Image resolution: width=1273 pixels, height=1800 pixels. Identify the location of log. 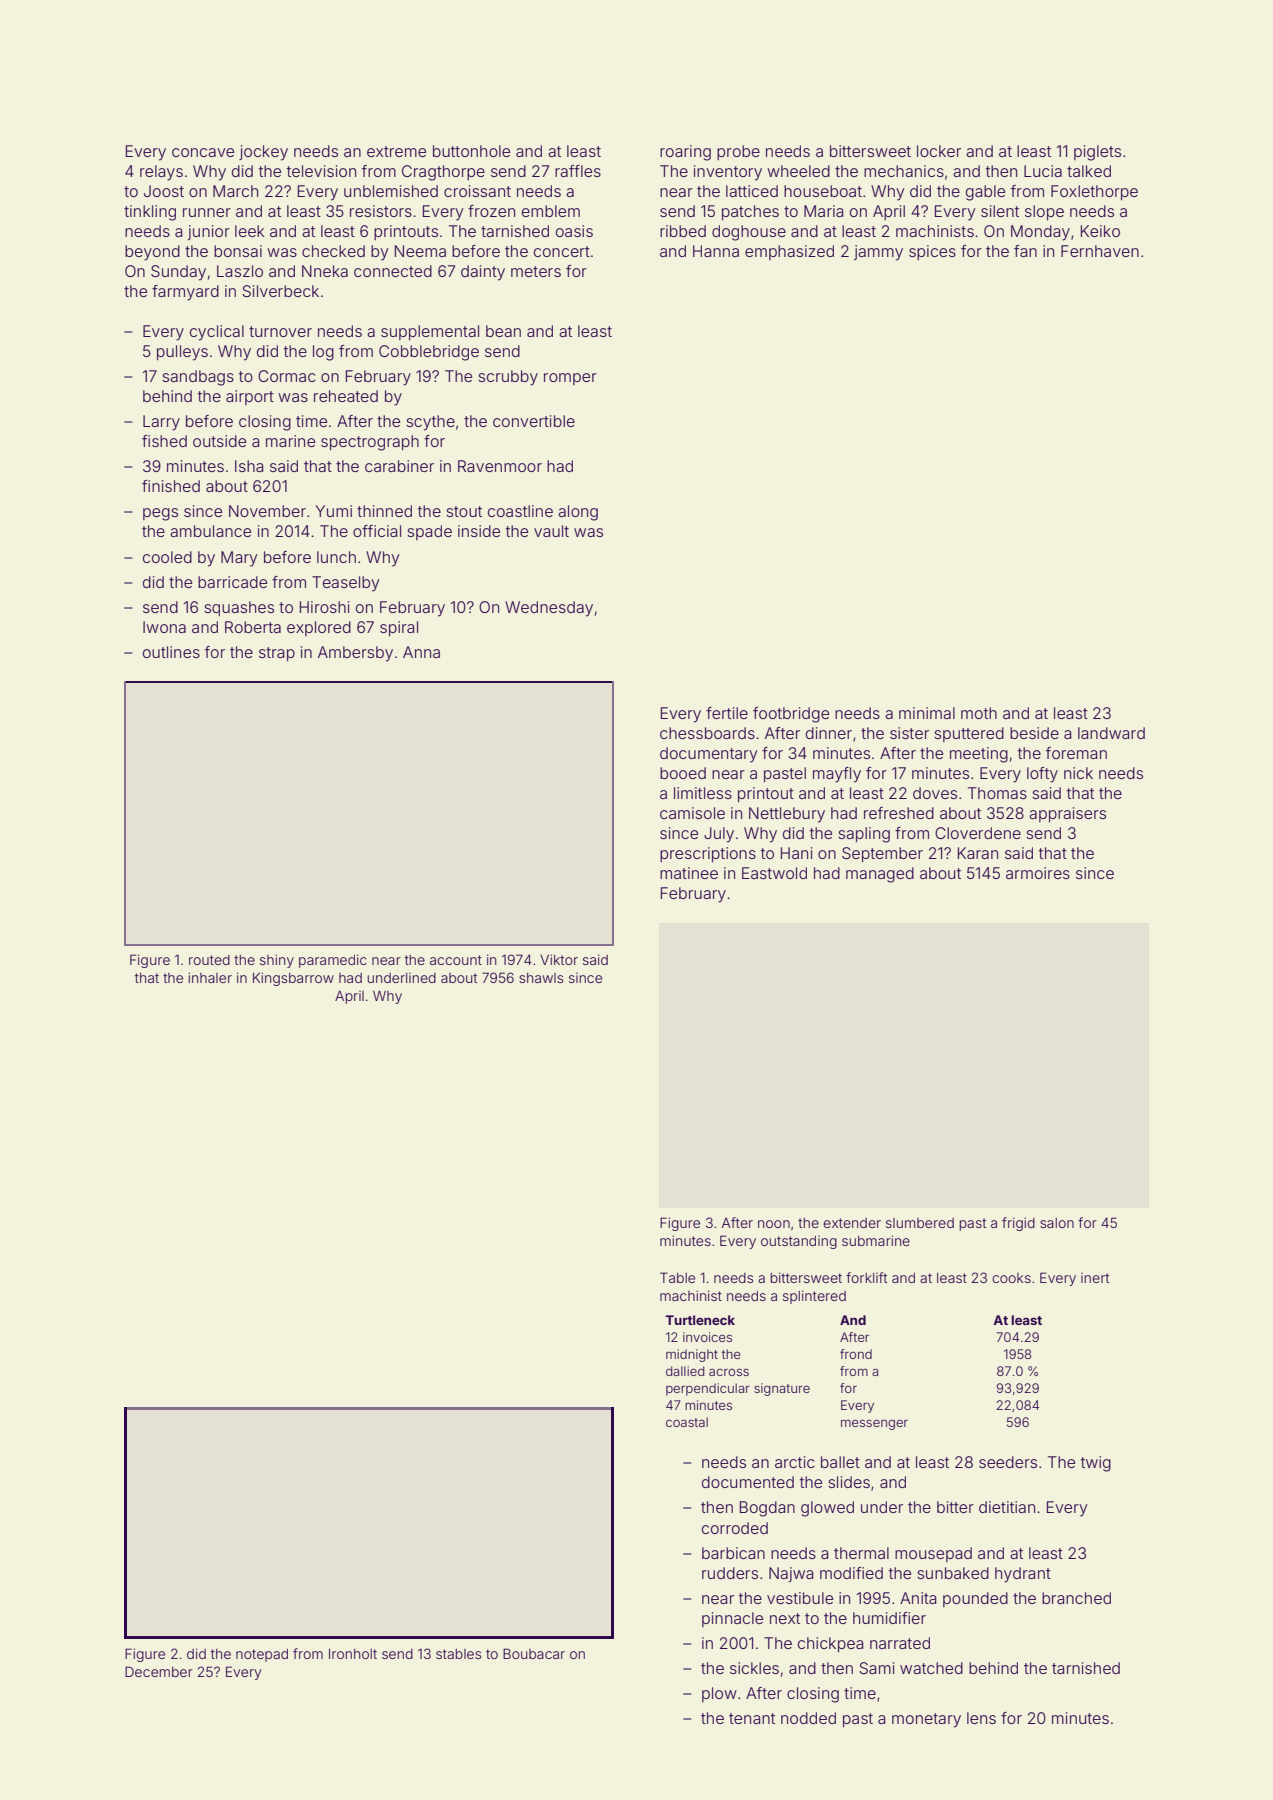
(323, 353).
